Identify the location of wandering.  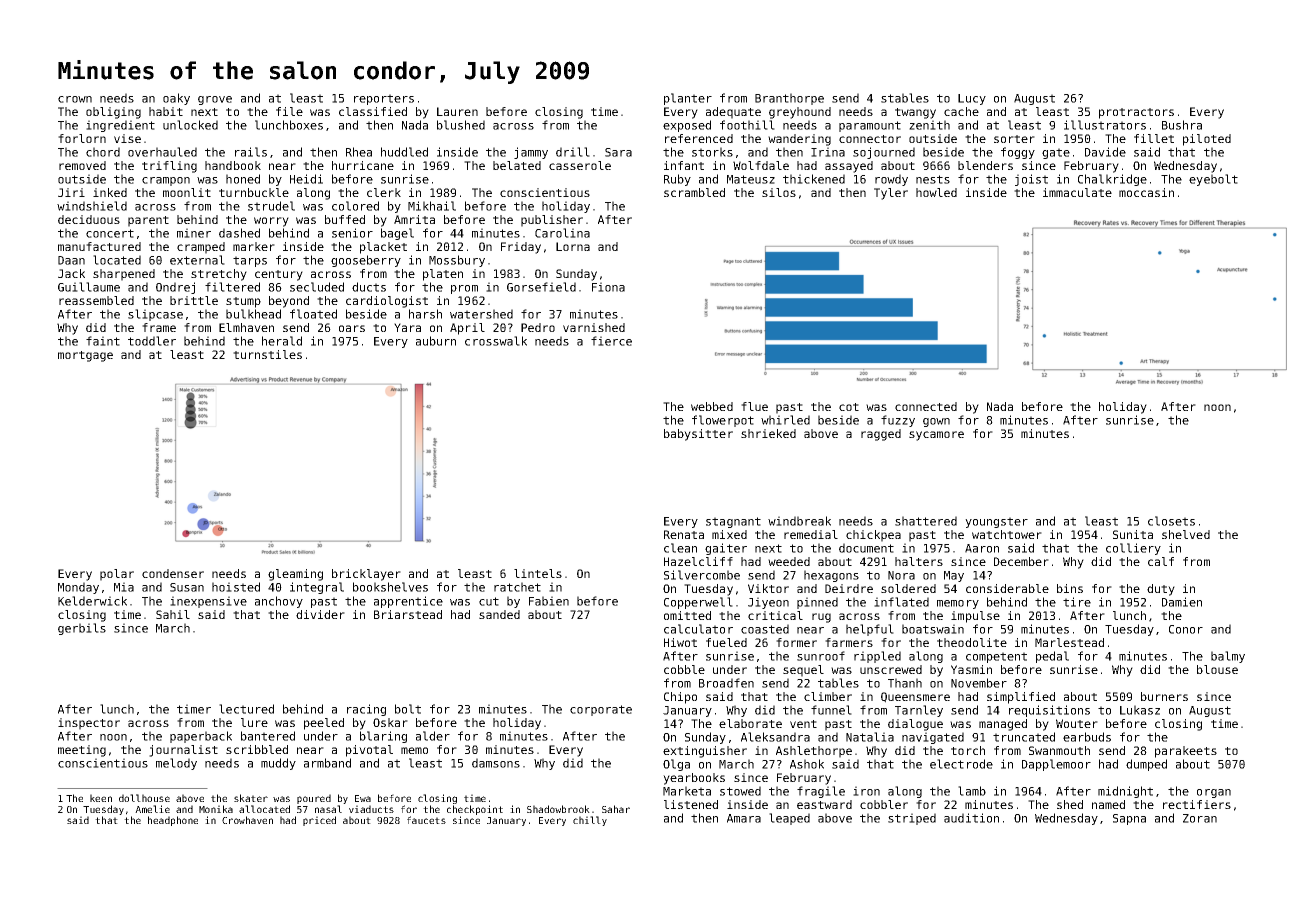
(799, 140).
